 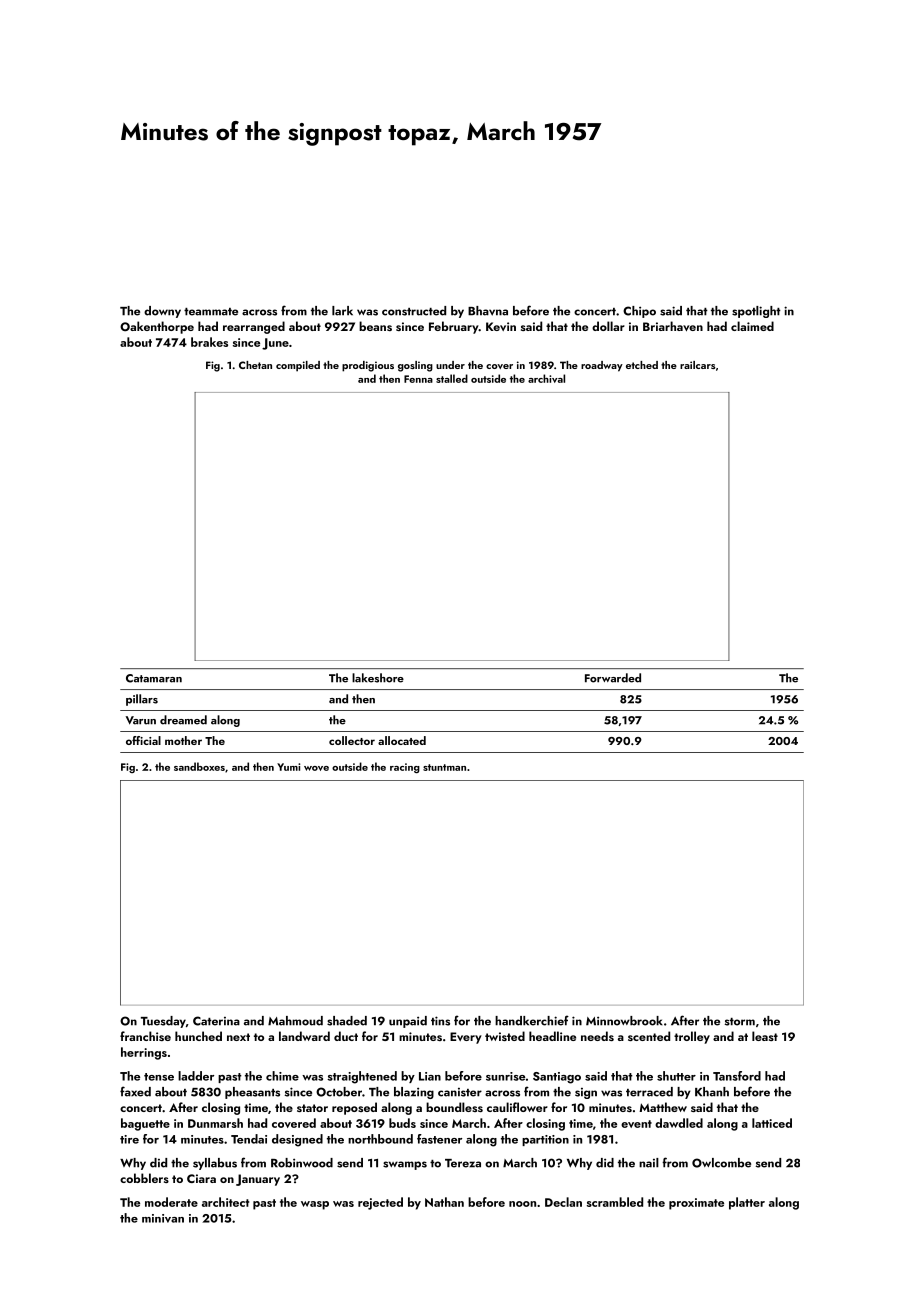 What do you see at coordinates (162, 312) in the image?
I see `downy` at bounding box center [162, 312].
